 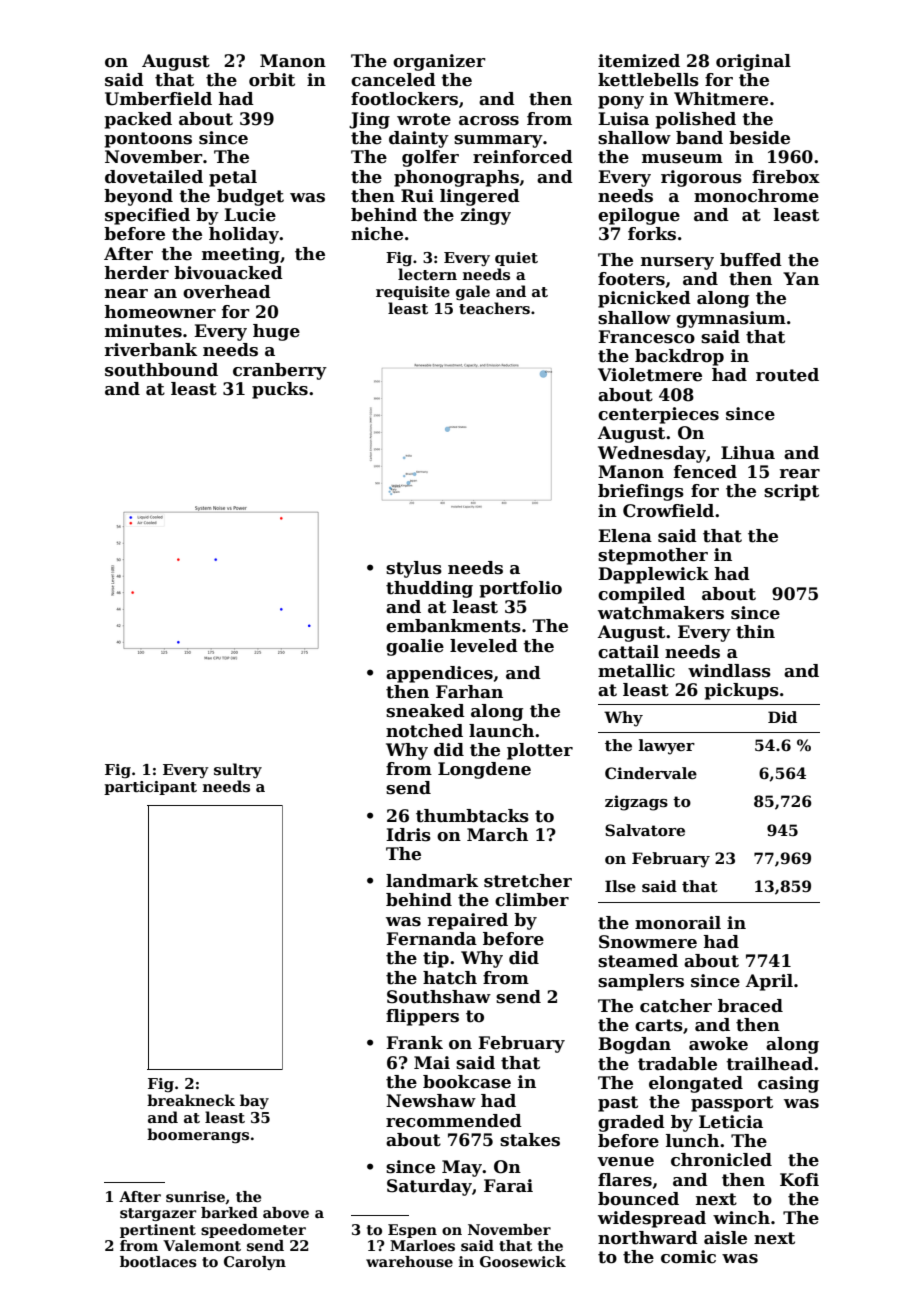 I want to click on sultry, so click(x=238, y=770).
